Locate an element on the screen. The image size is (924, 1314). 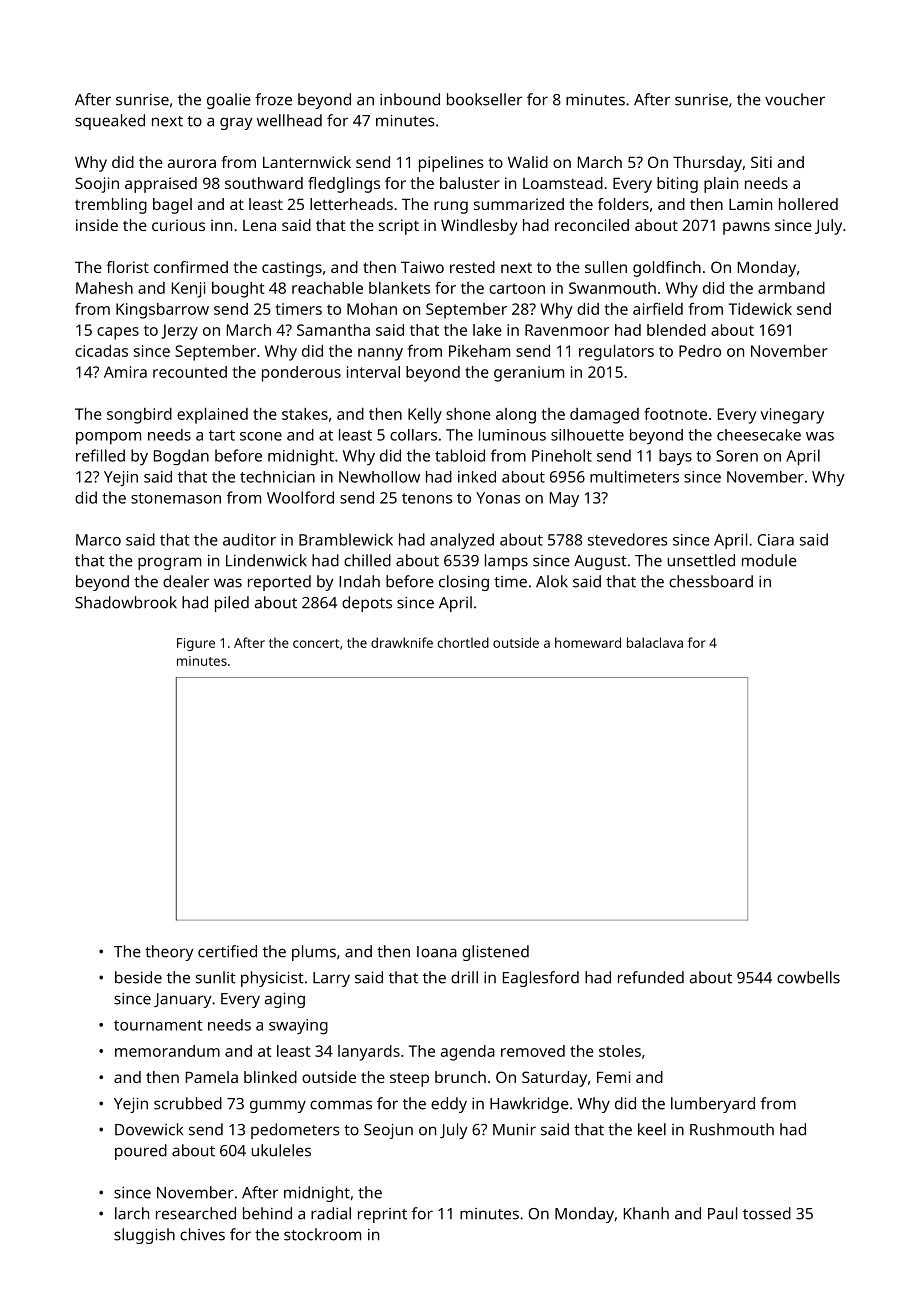
Yonas is located at coordinates (498, 498).
